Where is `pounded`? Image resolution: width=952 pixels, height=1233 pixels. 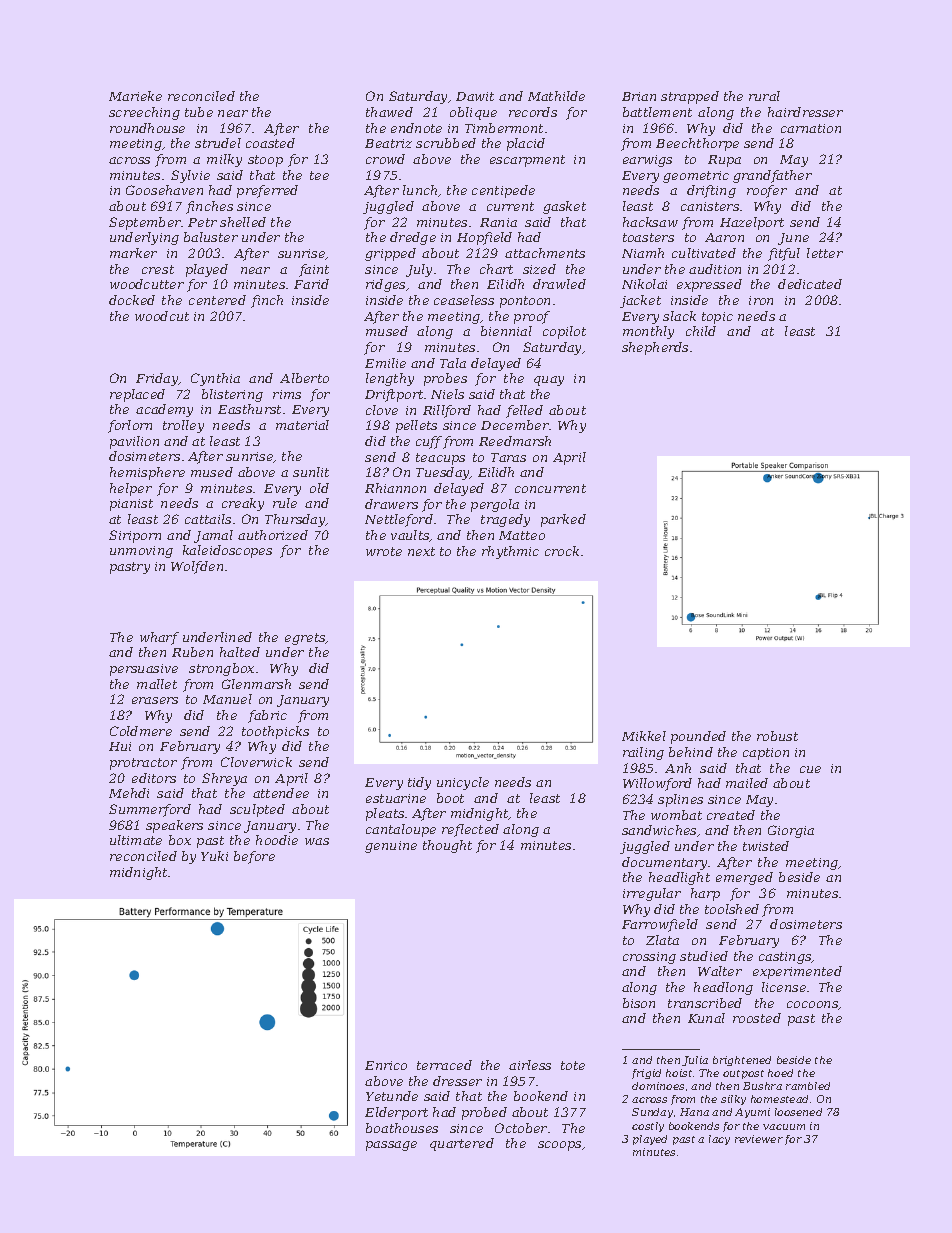 pounded is located at coordinates (698, 737).
